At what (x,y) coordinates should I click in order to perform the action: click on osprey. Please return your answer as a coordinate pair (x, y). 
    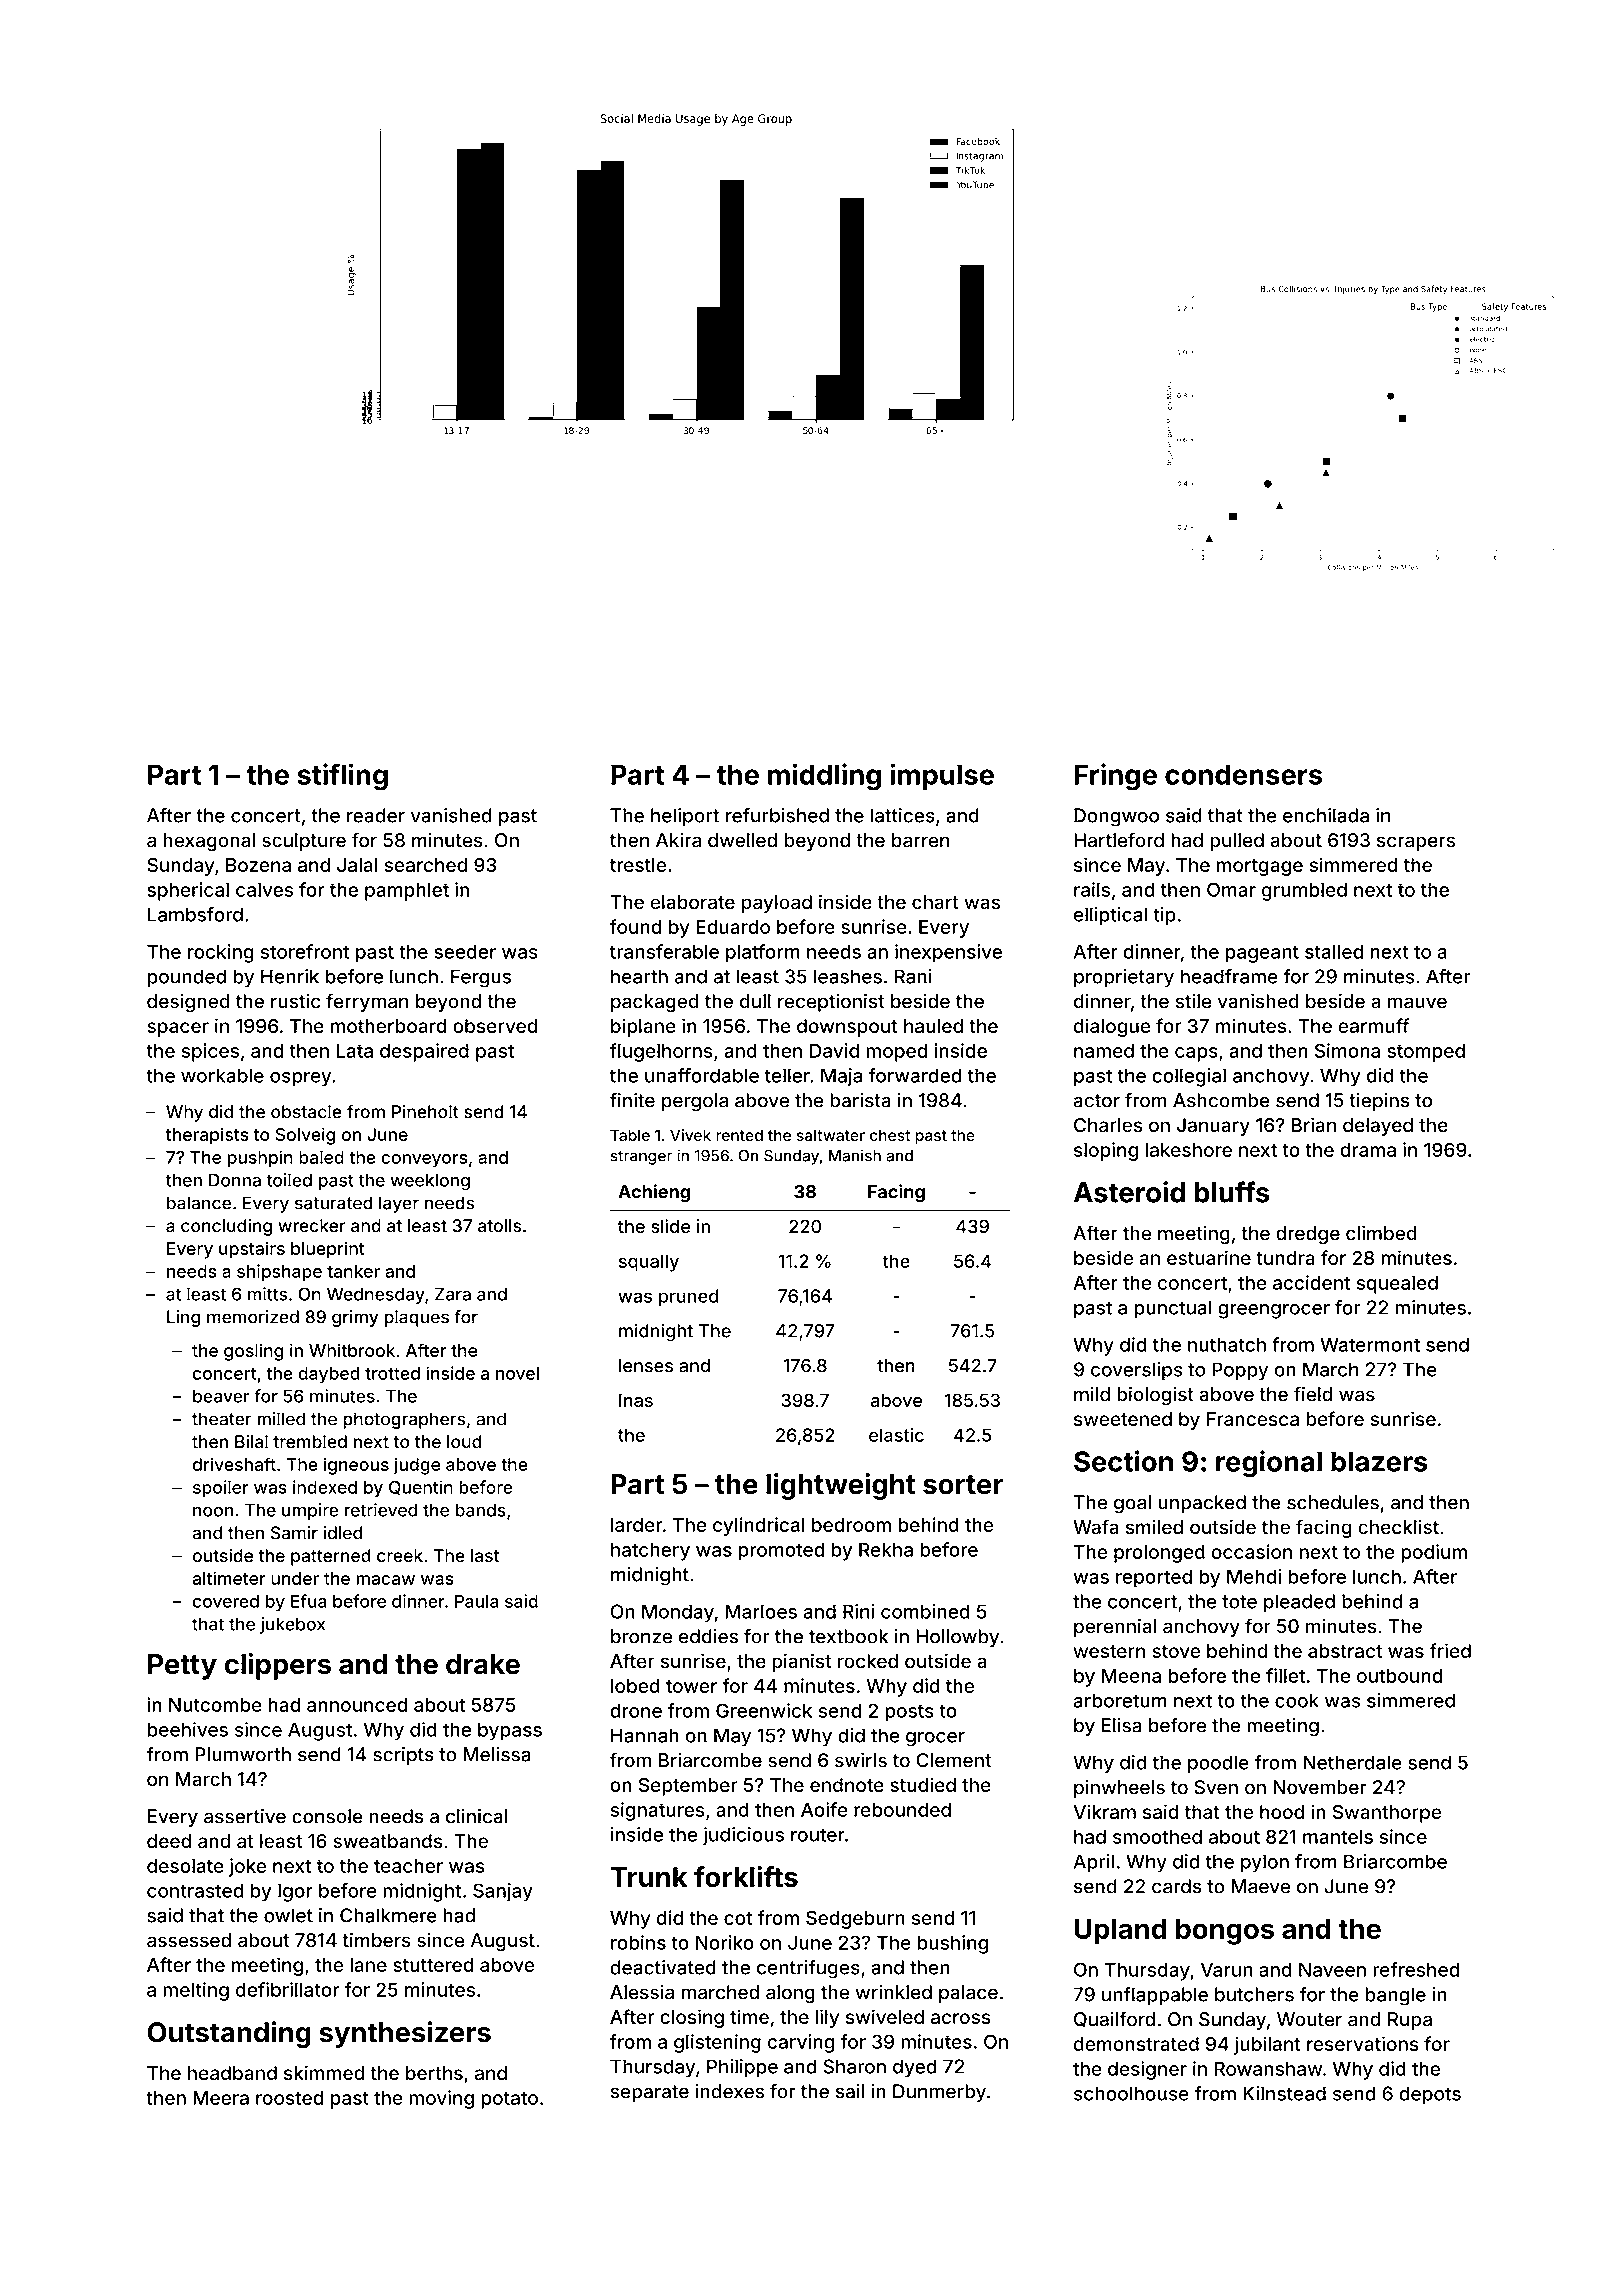
    Looking at the image, I should click on (300, 1079).
